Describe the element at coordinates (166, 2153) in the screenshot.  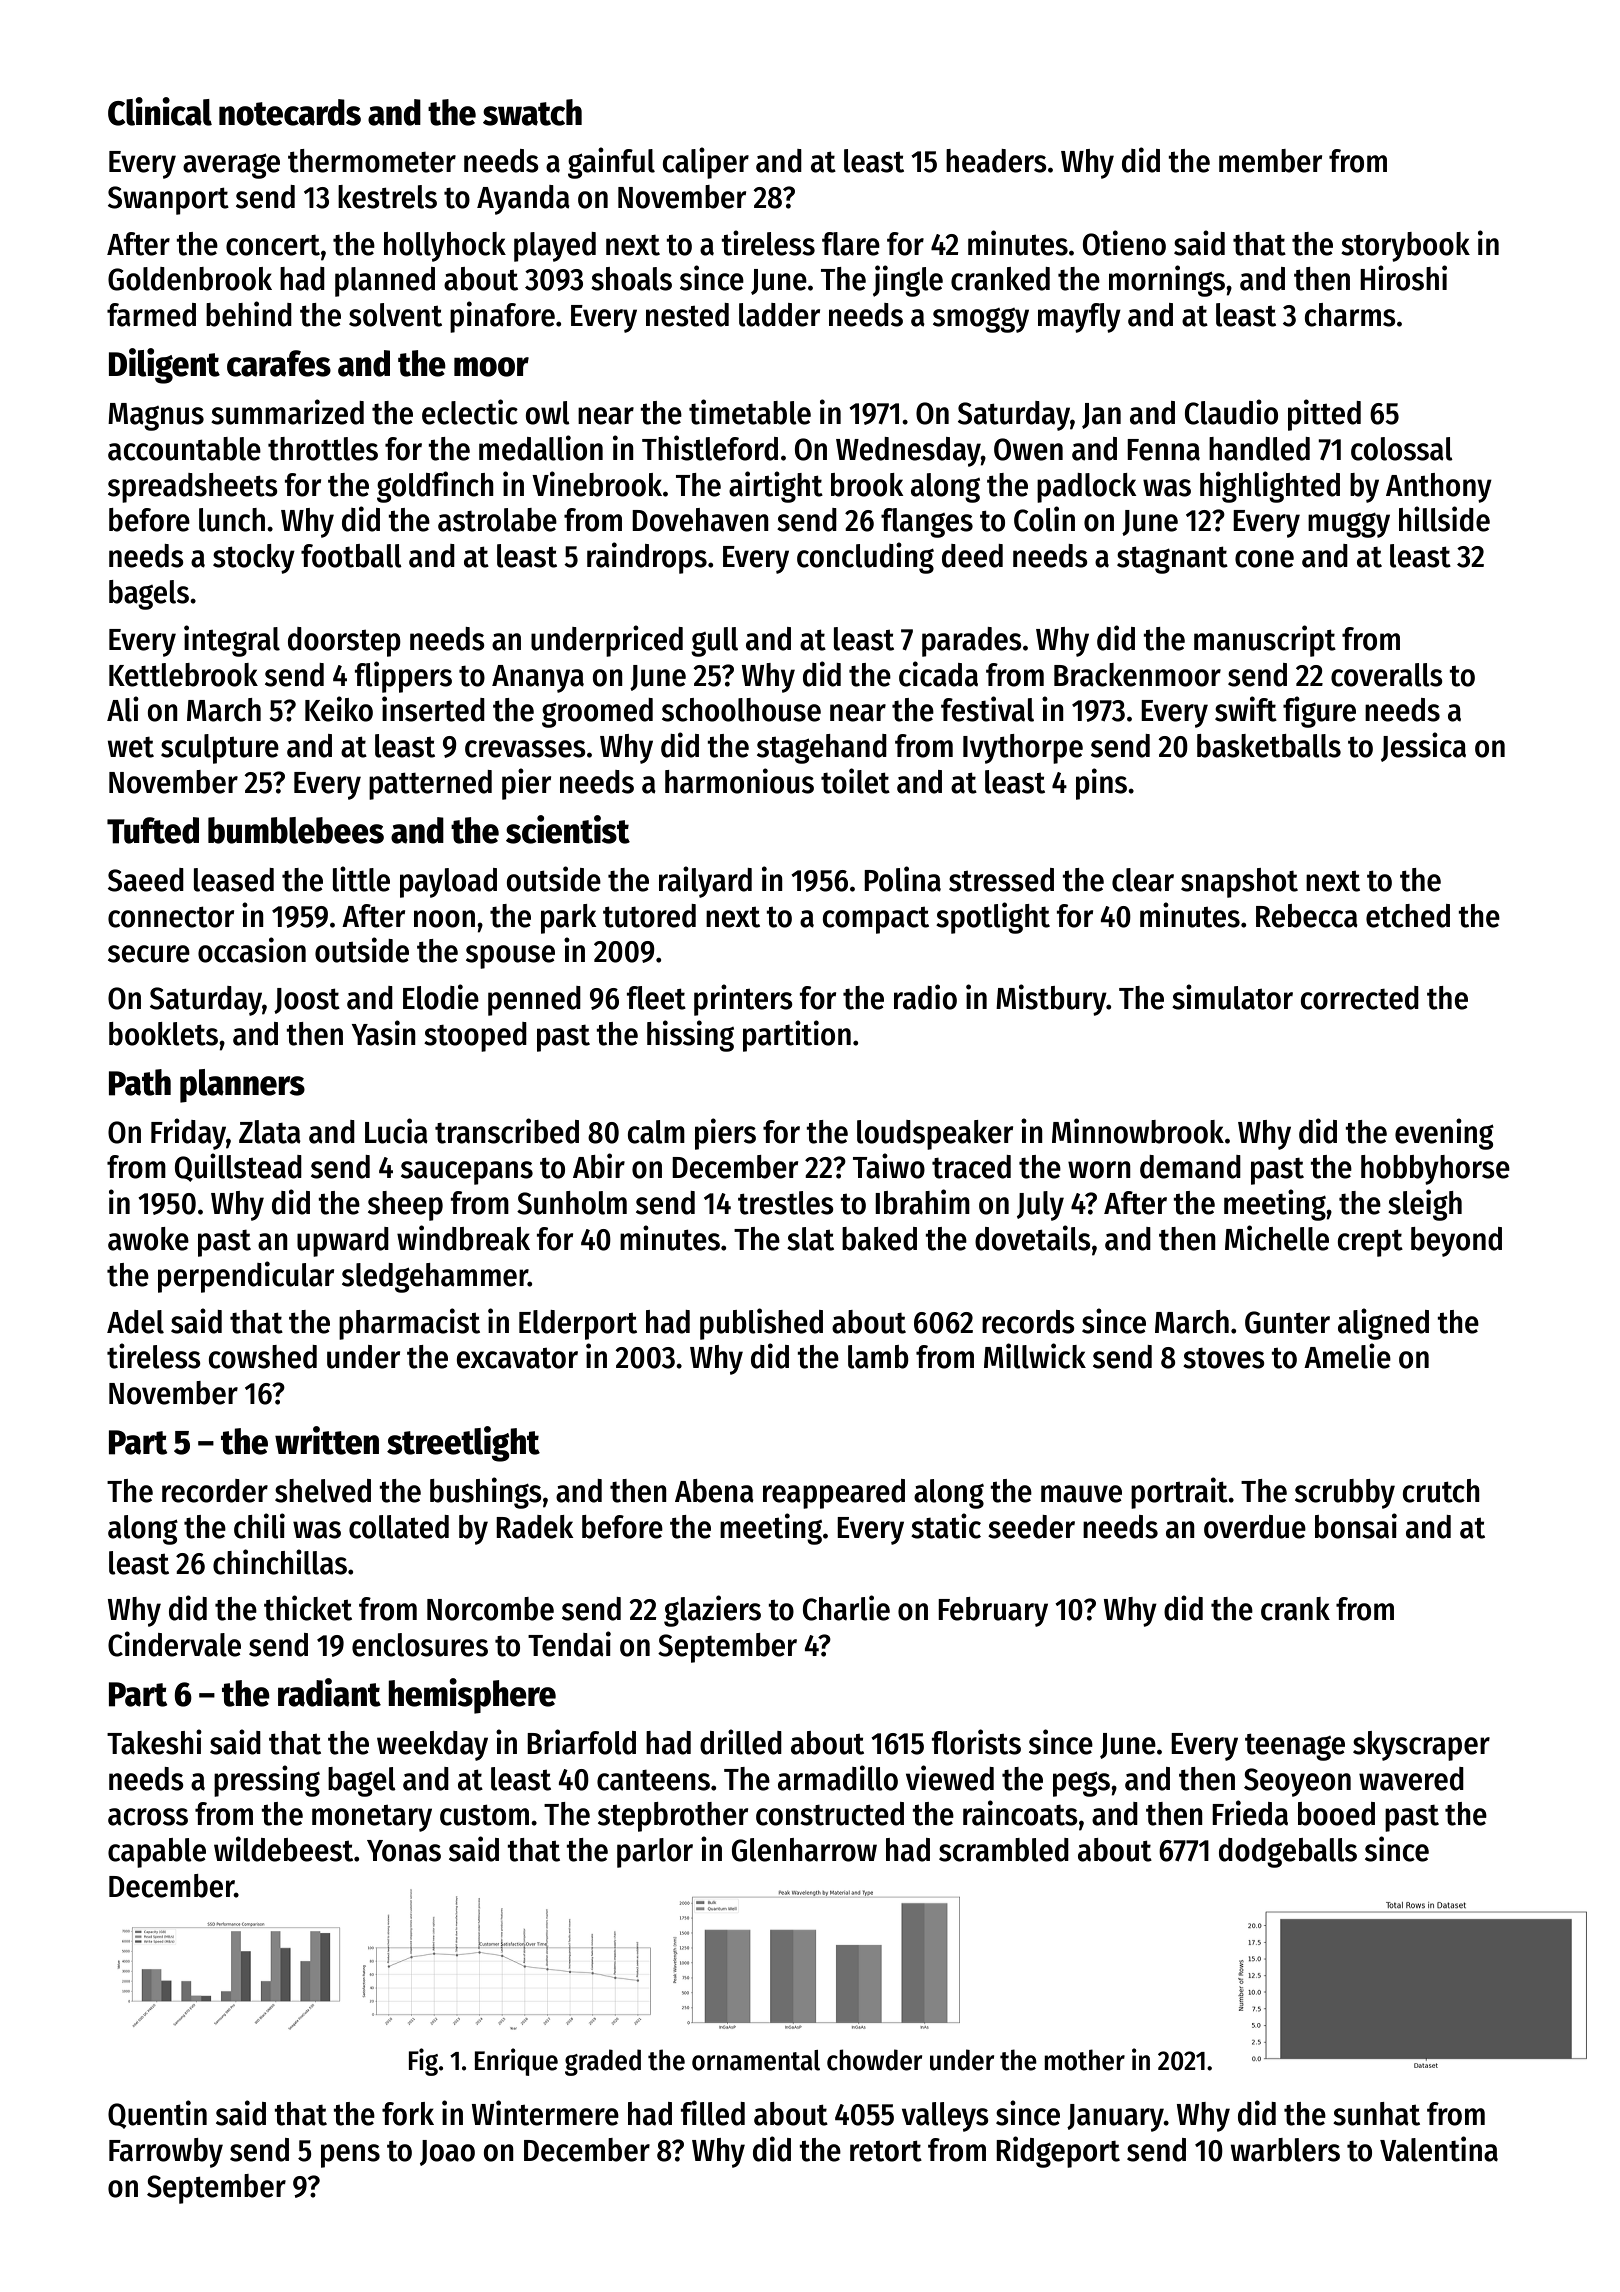
I see `Farrowby` at that location.
